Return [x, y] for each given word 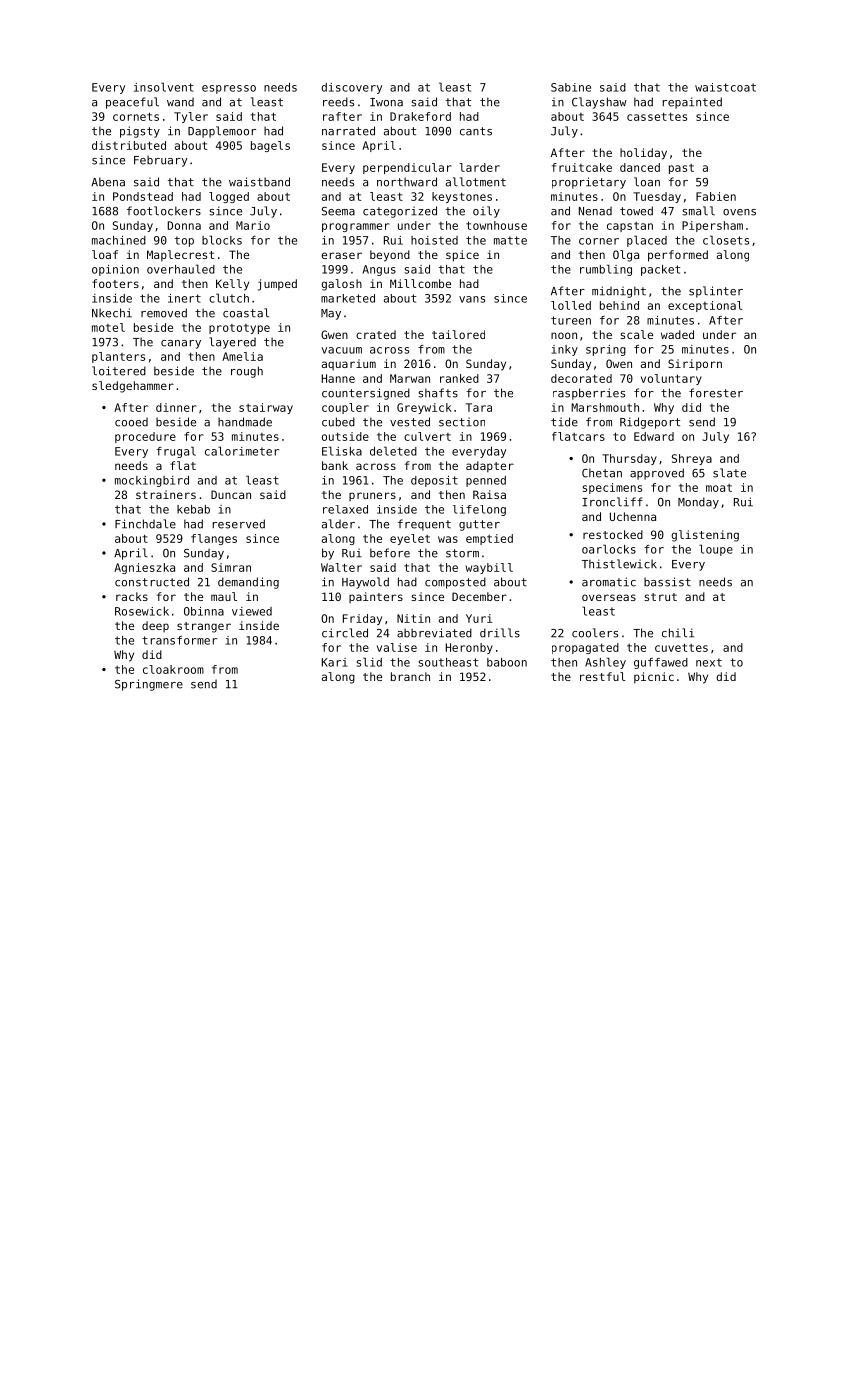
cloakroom [173, 669]
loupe [716, 550]
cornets [136, 116]
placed [647, 241]
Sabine [571, 87]
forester [716, 393]
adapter [490, 467]
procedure [145, 437]
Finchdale [145, 524]
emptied [489, 539]
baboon [507, 662]
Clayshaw [599, 103]
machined [119, 240]
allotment [476, 182]
